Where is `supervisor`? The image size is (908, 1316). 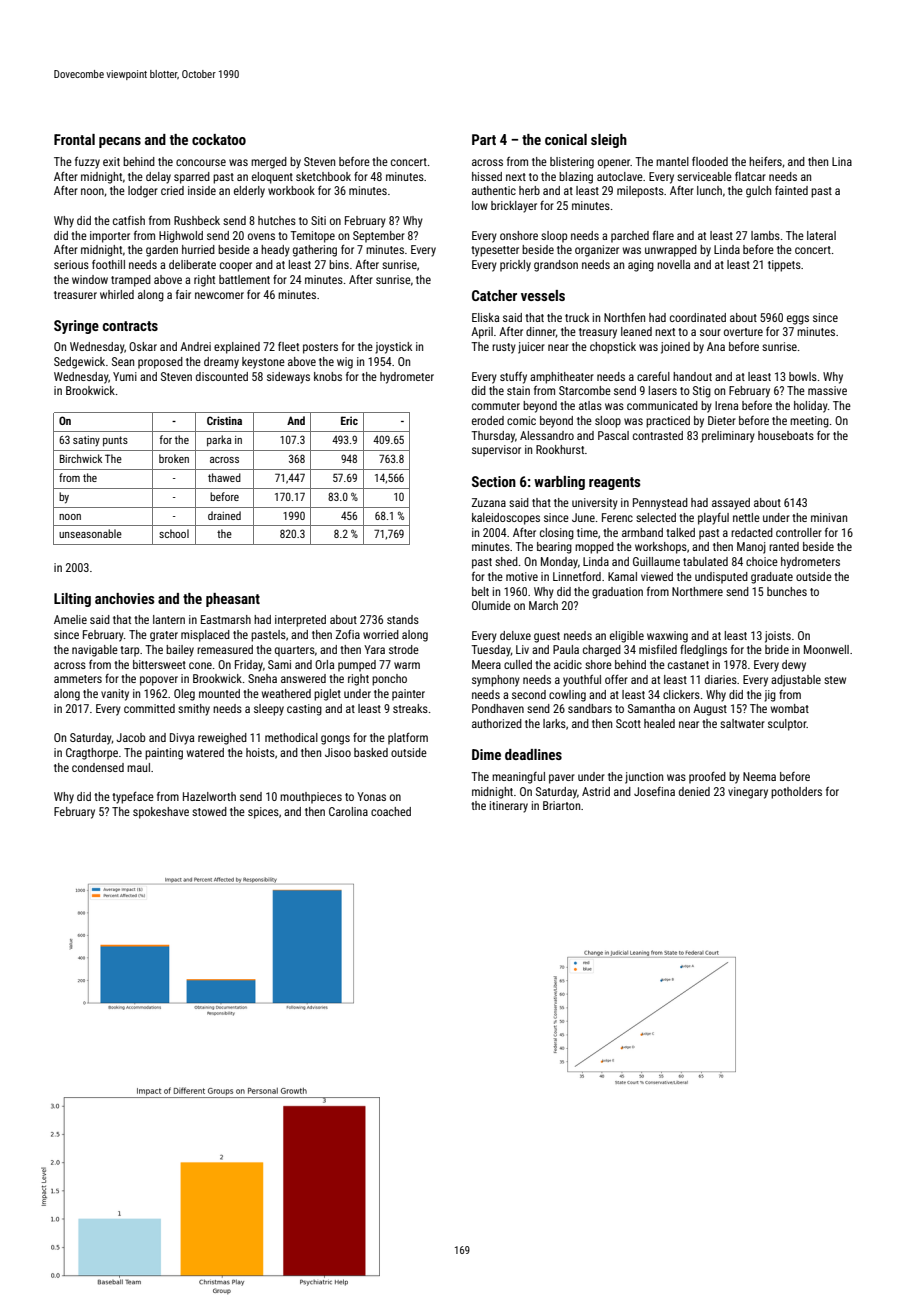 supervisor is located at coordinates (496, 451).
